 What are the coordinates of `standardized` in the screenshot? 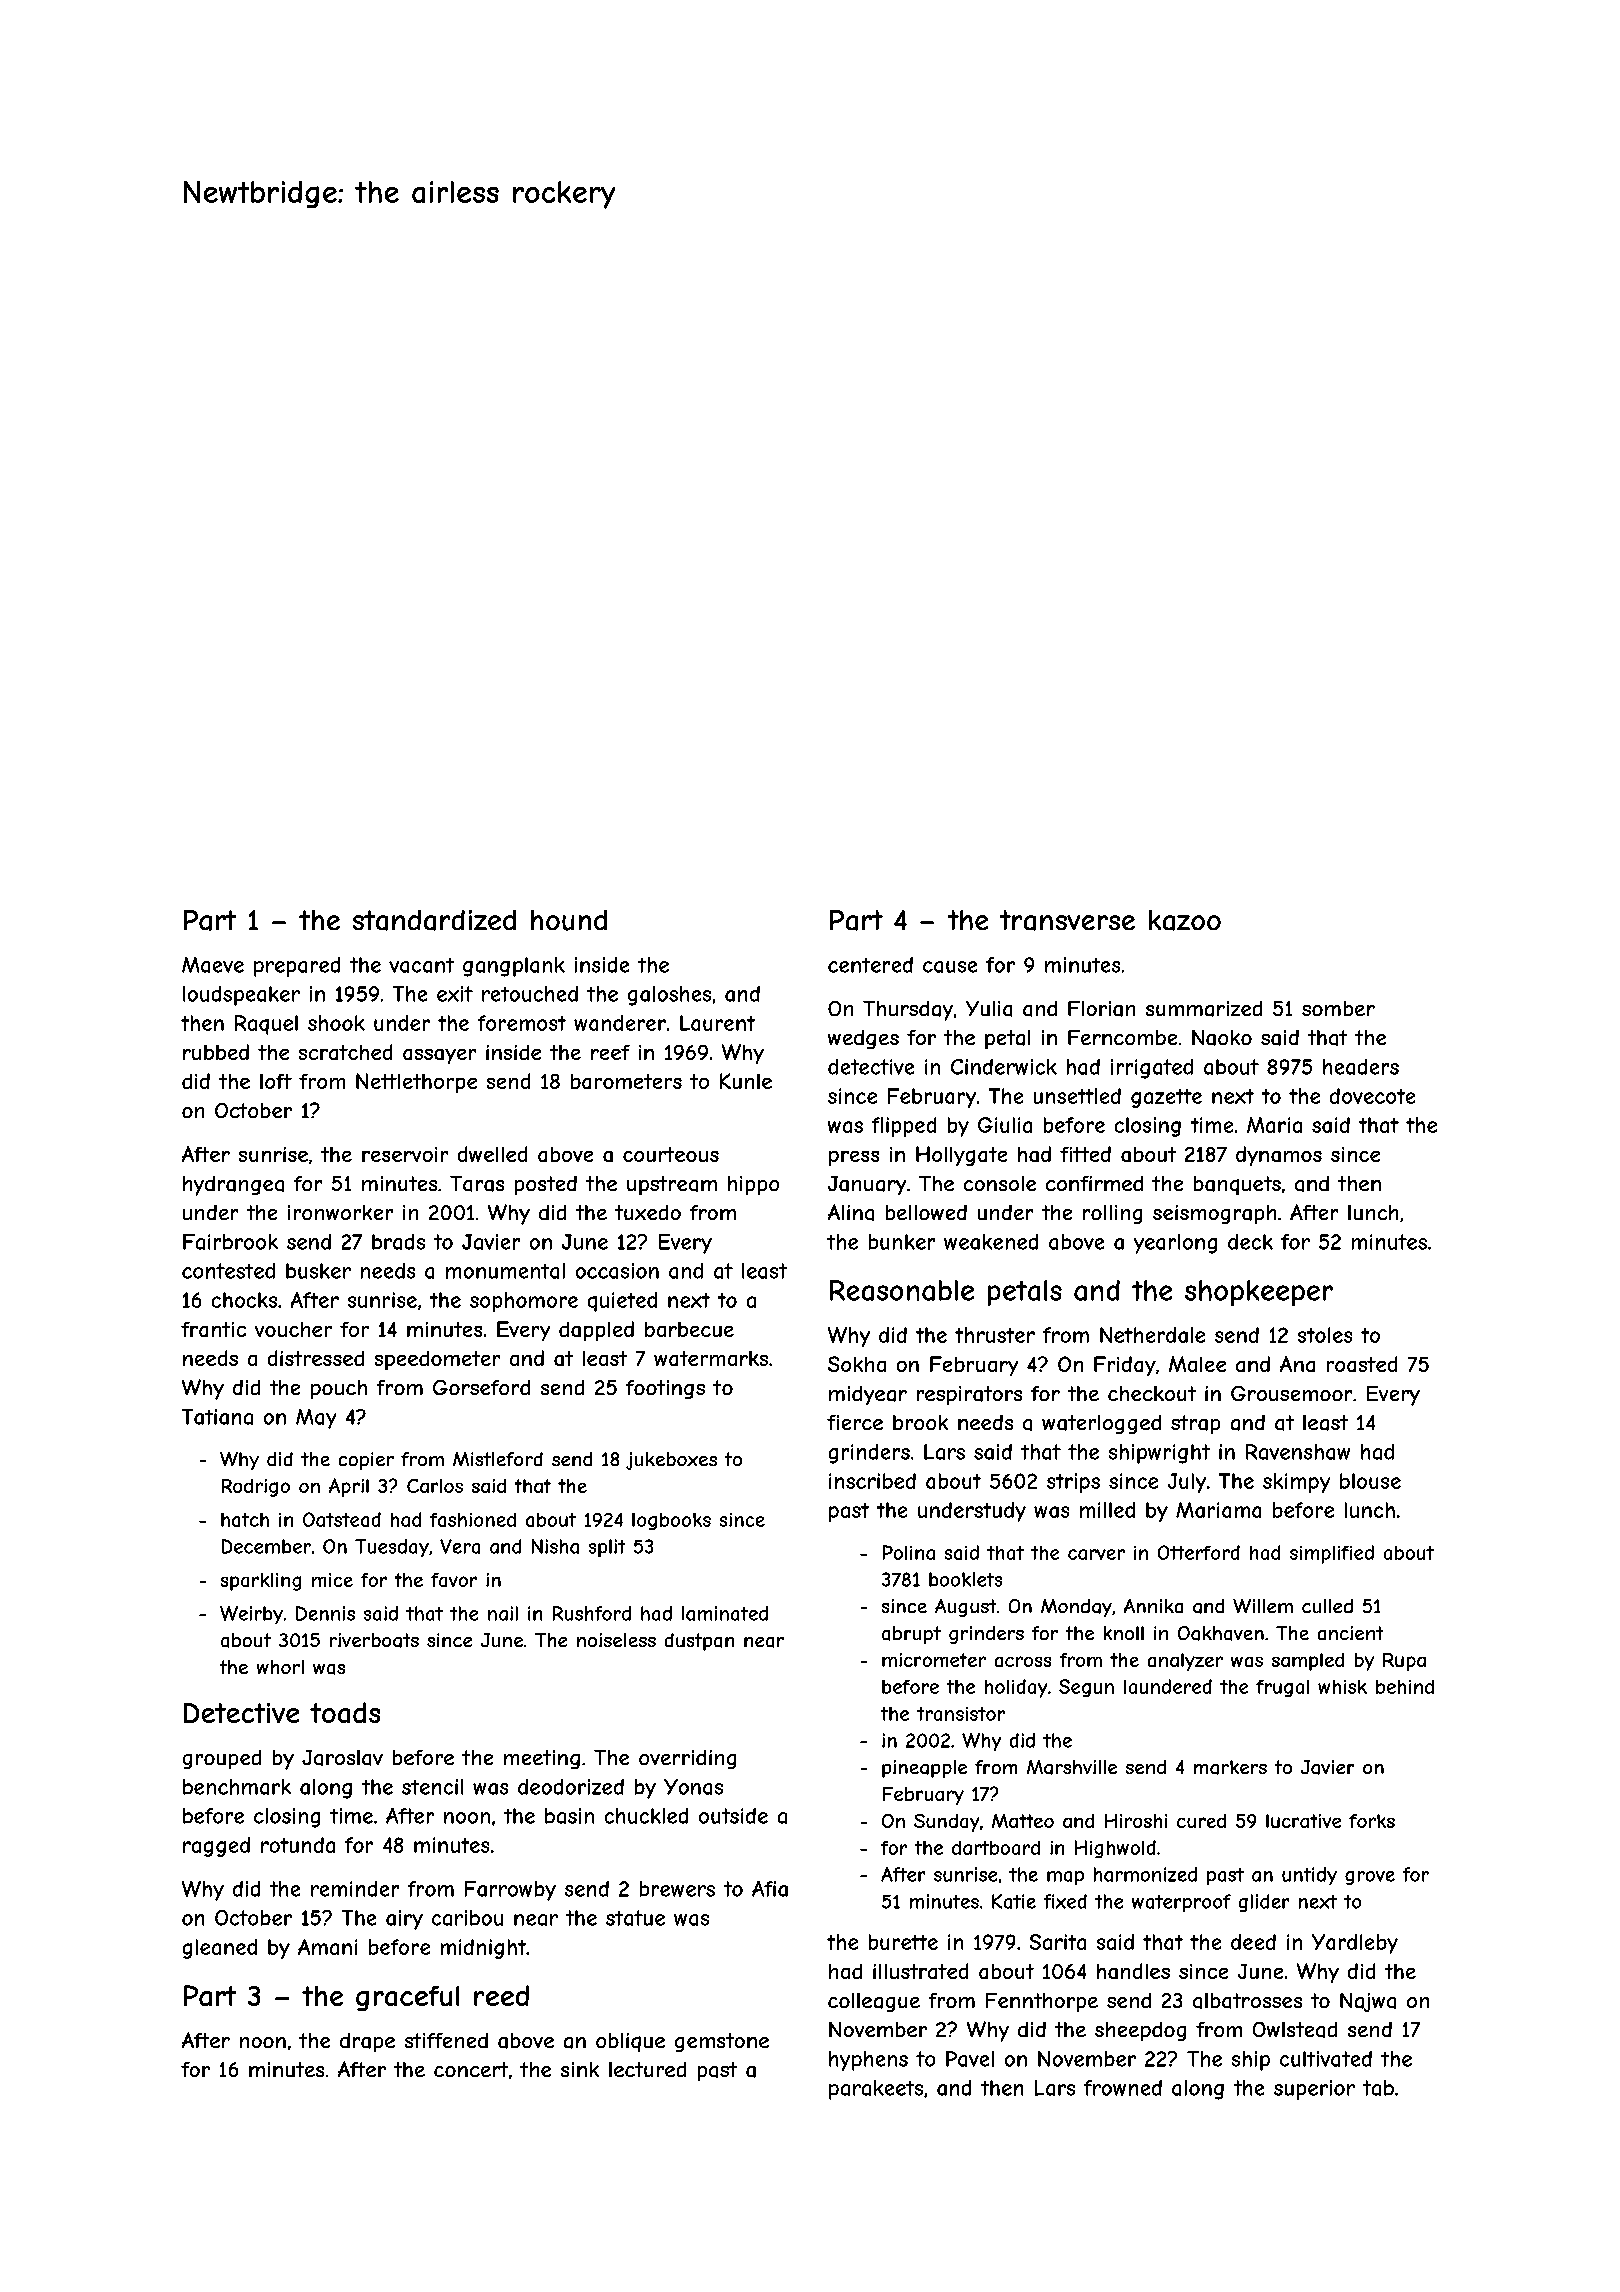 It's located at (434, 920).
